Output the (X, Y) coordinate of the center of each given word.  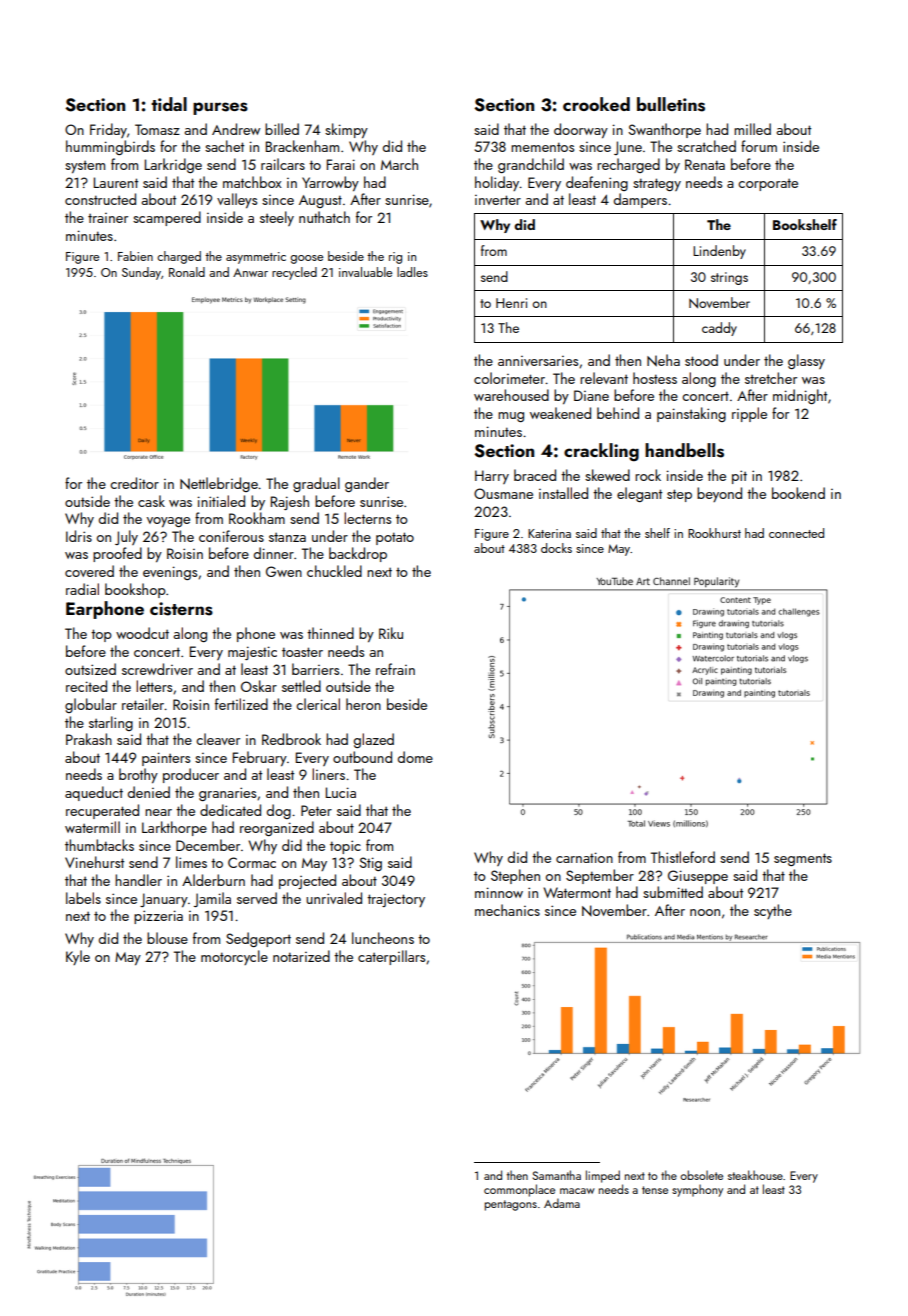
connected (796, 533)
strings (729, 278)
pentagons (511, 1205)
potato (395, 538)
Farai (341, 164)
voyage (168, 522)
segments (803, 859)
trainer (108, 218)
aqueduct (94, 793)
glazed (374, 740)
